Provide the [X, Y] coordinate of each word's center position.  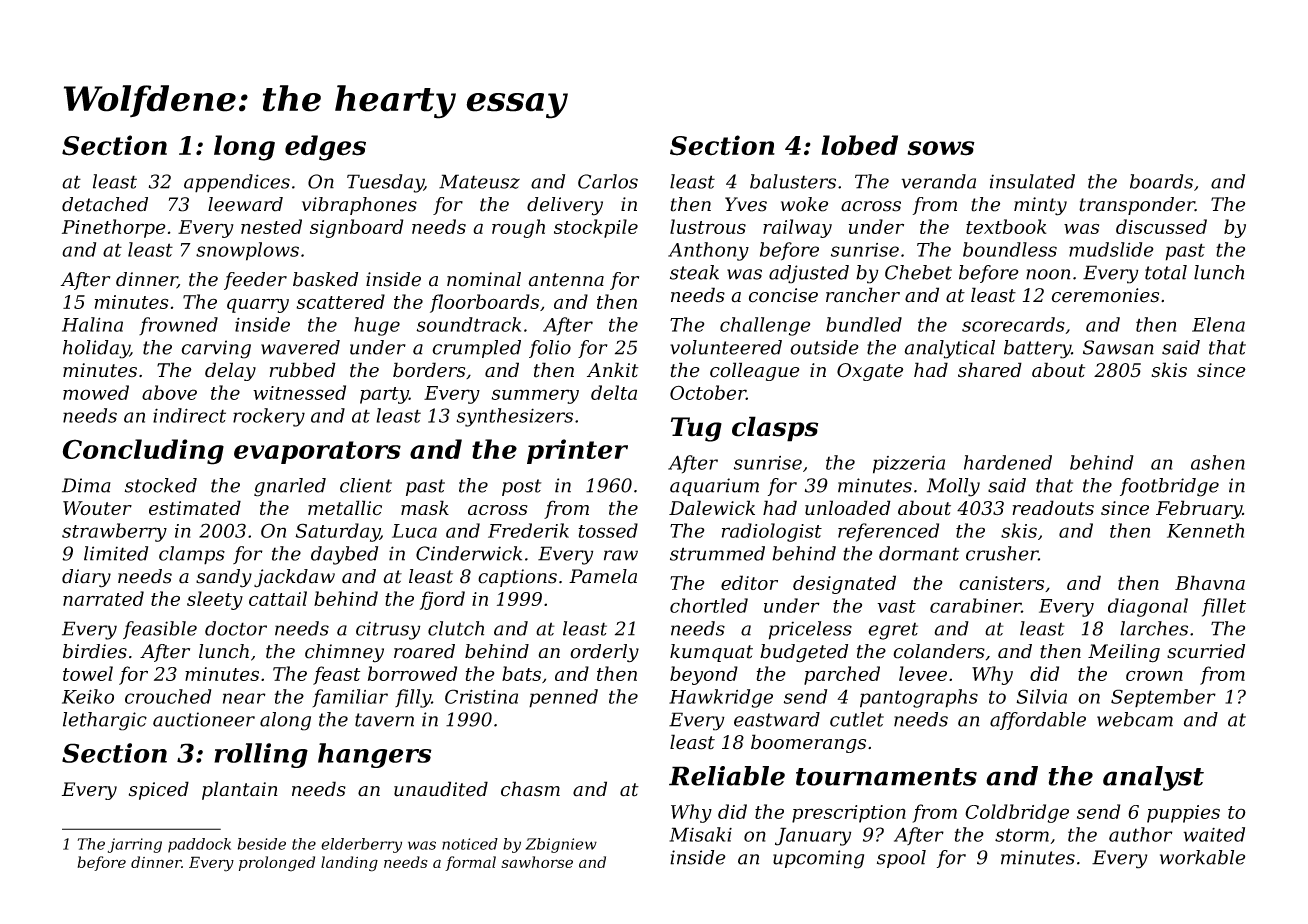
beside [262, 844]
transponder [1137, 206]
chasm [530, 789]
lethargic [105, 721]
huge [377, 326]
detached [105, 204]
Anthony [708, 251]
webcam [1135, 719]
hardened [1008, 462]
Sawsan [1118, 347]
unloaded [848, 508]
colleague [755, 371]
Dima [86, 485]
